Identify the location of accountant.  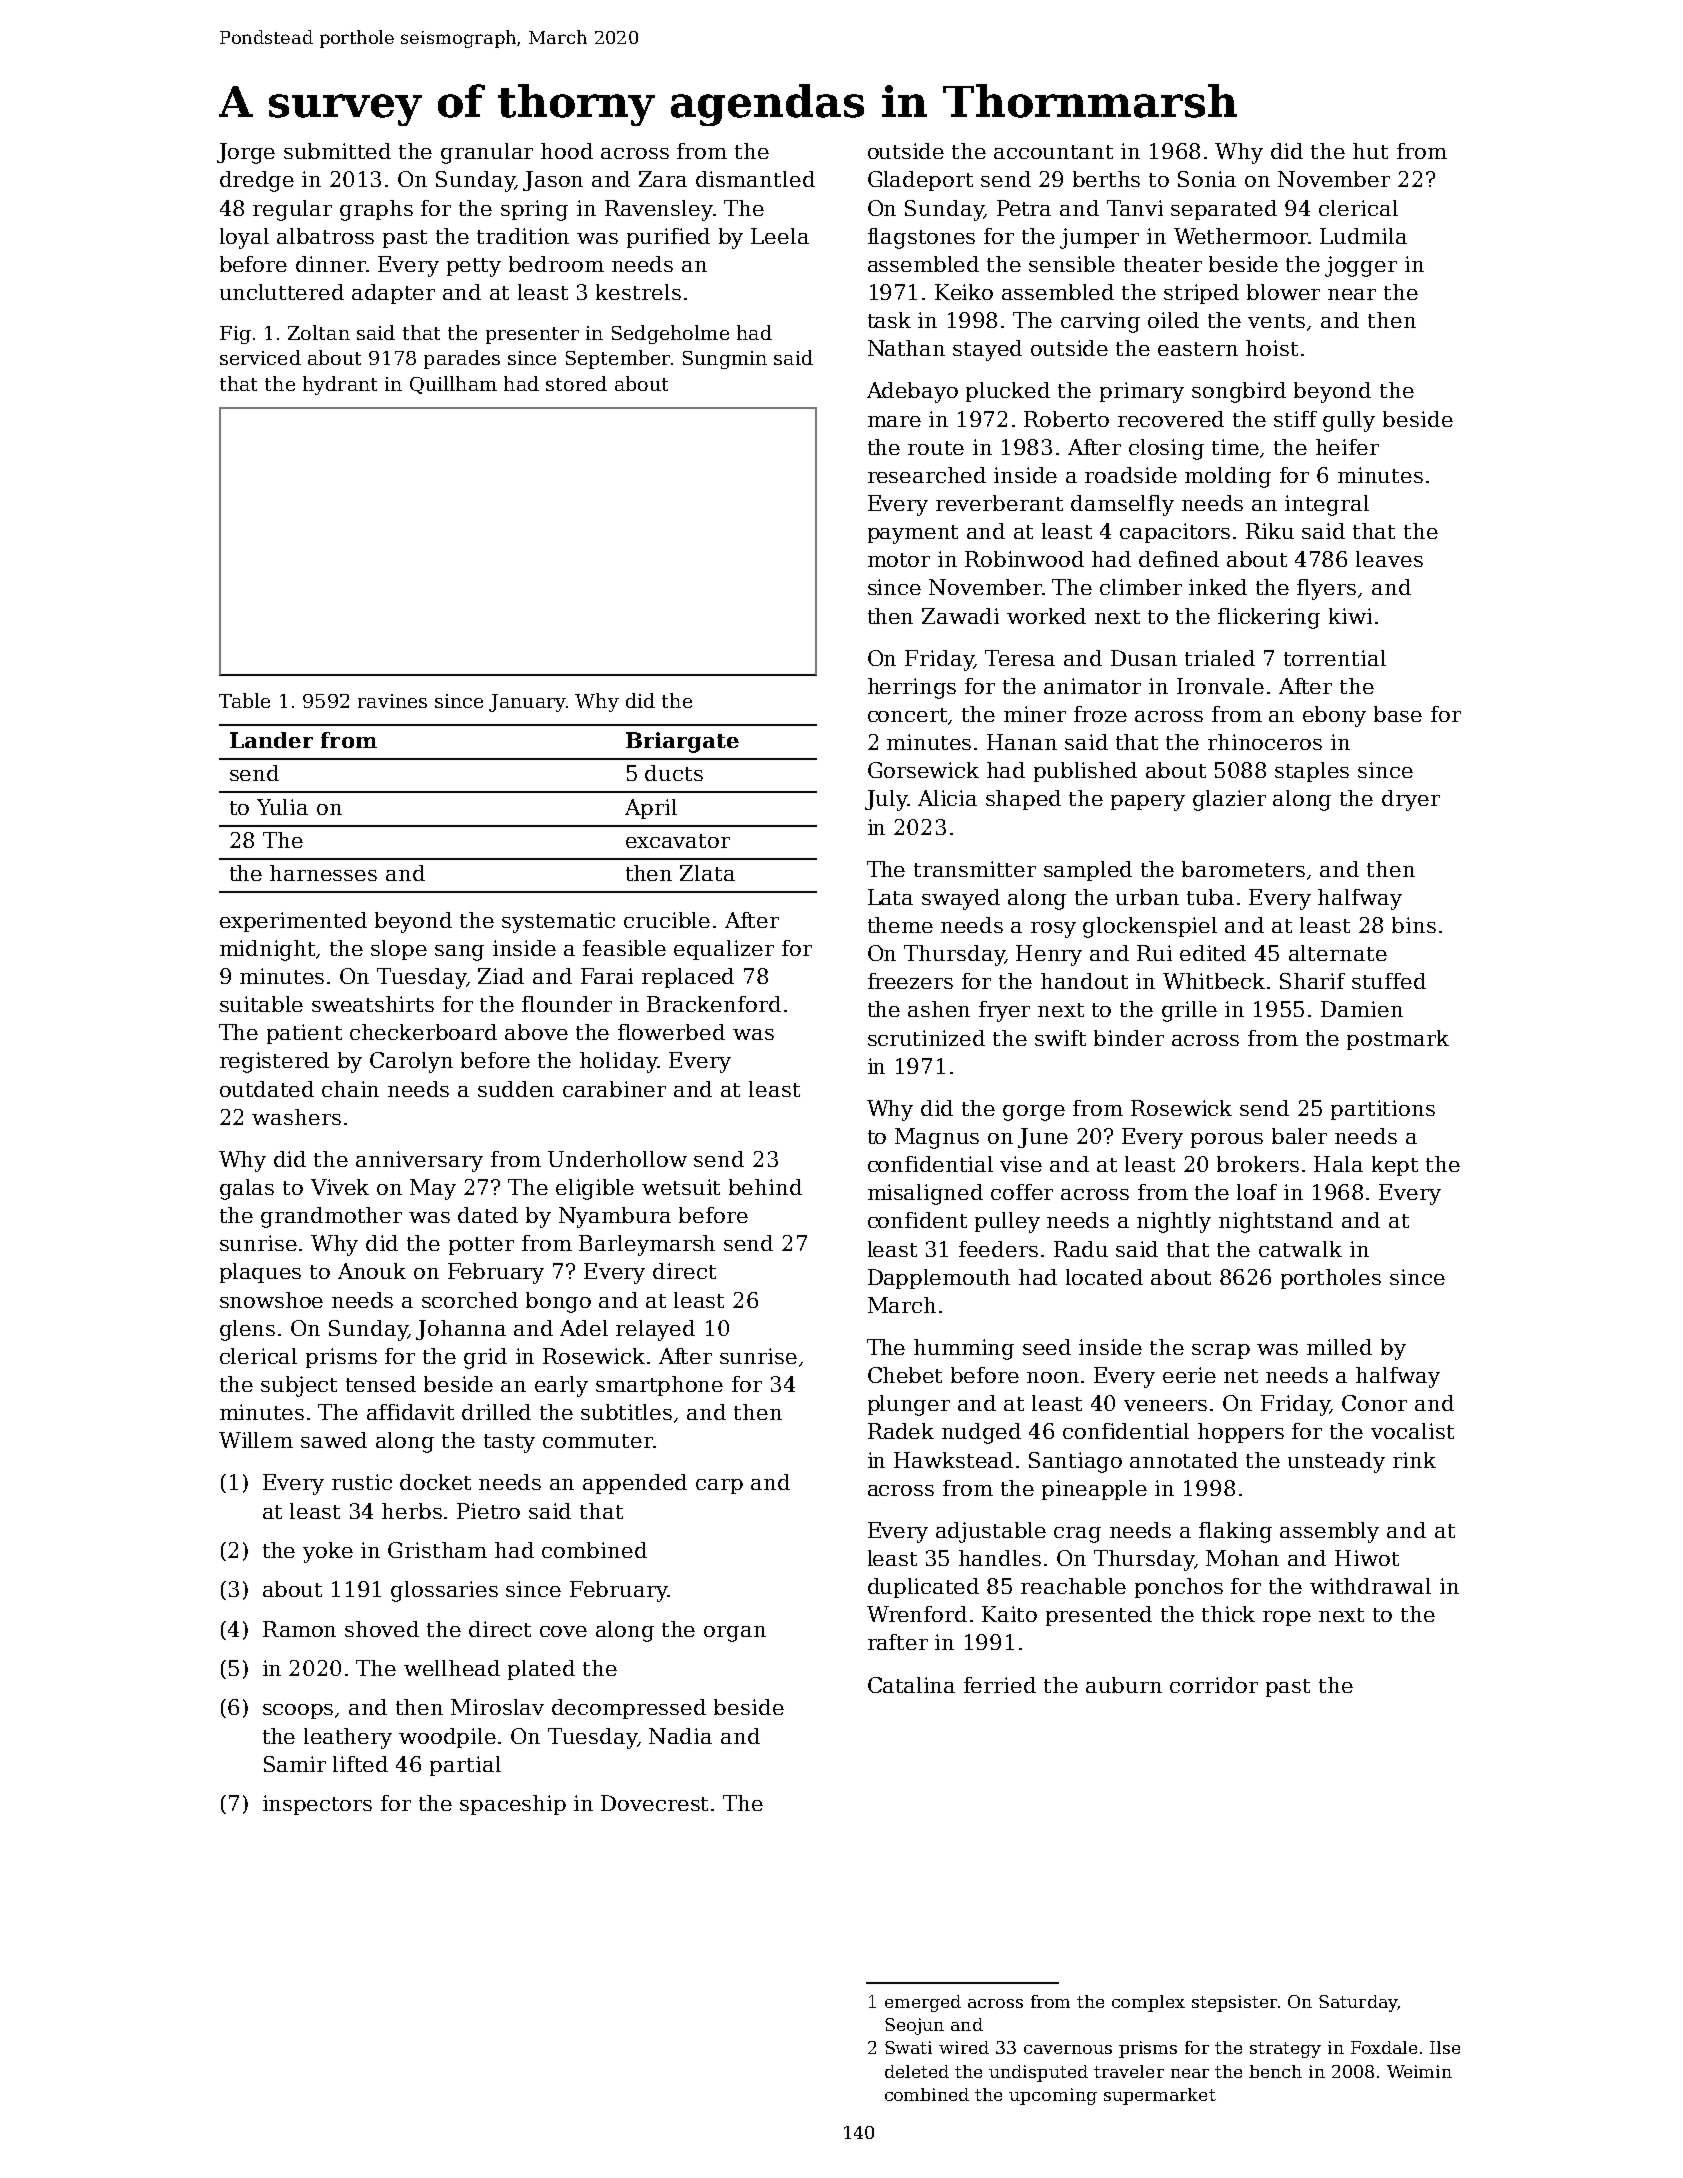
(1053, 152).
